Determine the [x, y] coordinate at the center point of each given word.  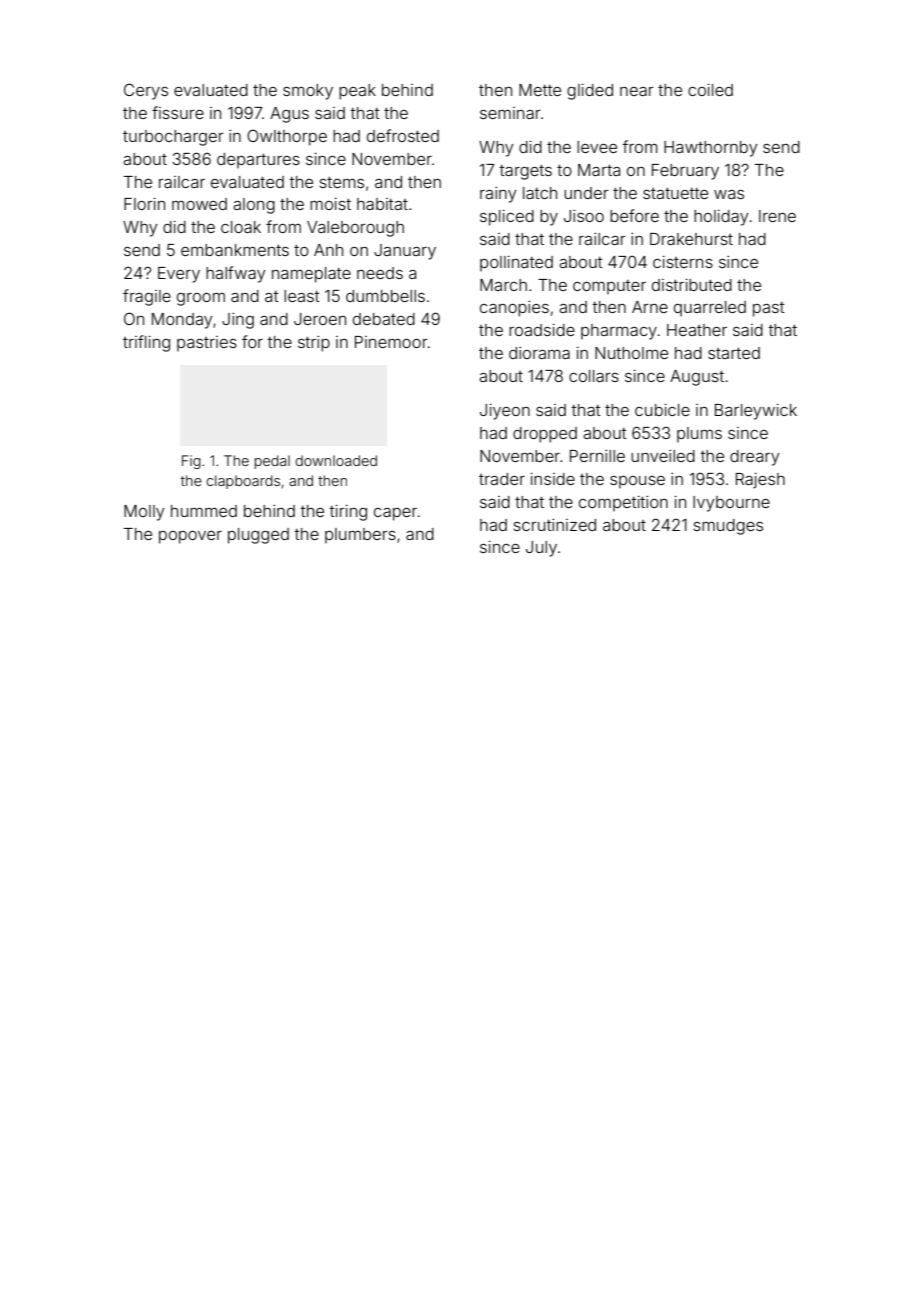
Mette [540, 90]
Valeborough [355, 229]
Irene [777, 216]
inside [553, 479]
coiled [710, 90]
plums [699, 435]
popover [190, 537]
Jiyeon [505, 412]
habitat [382, 204]
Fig [191, 462]
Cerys [146, 91]
